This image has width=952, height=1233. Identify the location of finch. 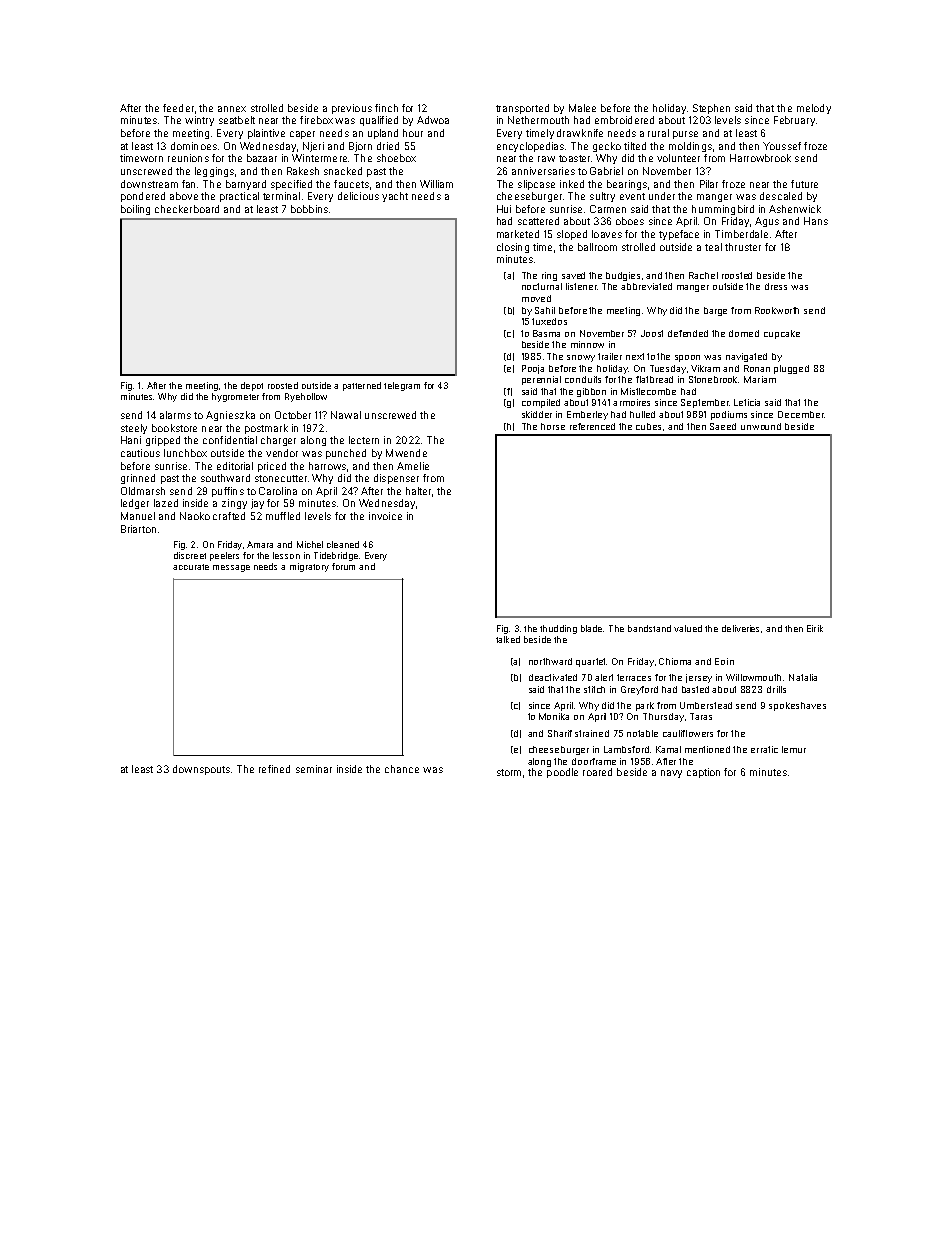
(386, 108).
